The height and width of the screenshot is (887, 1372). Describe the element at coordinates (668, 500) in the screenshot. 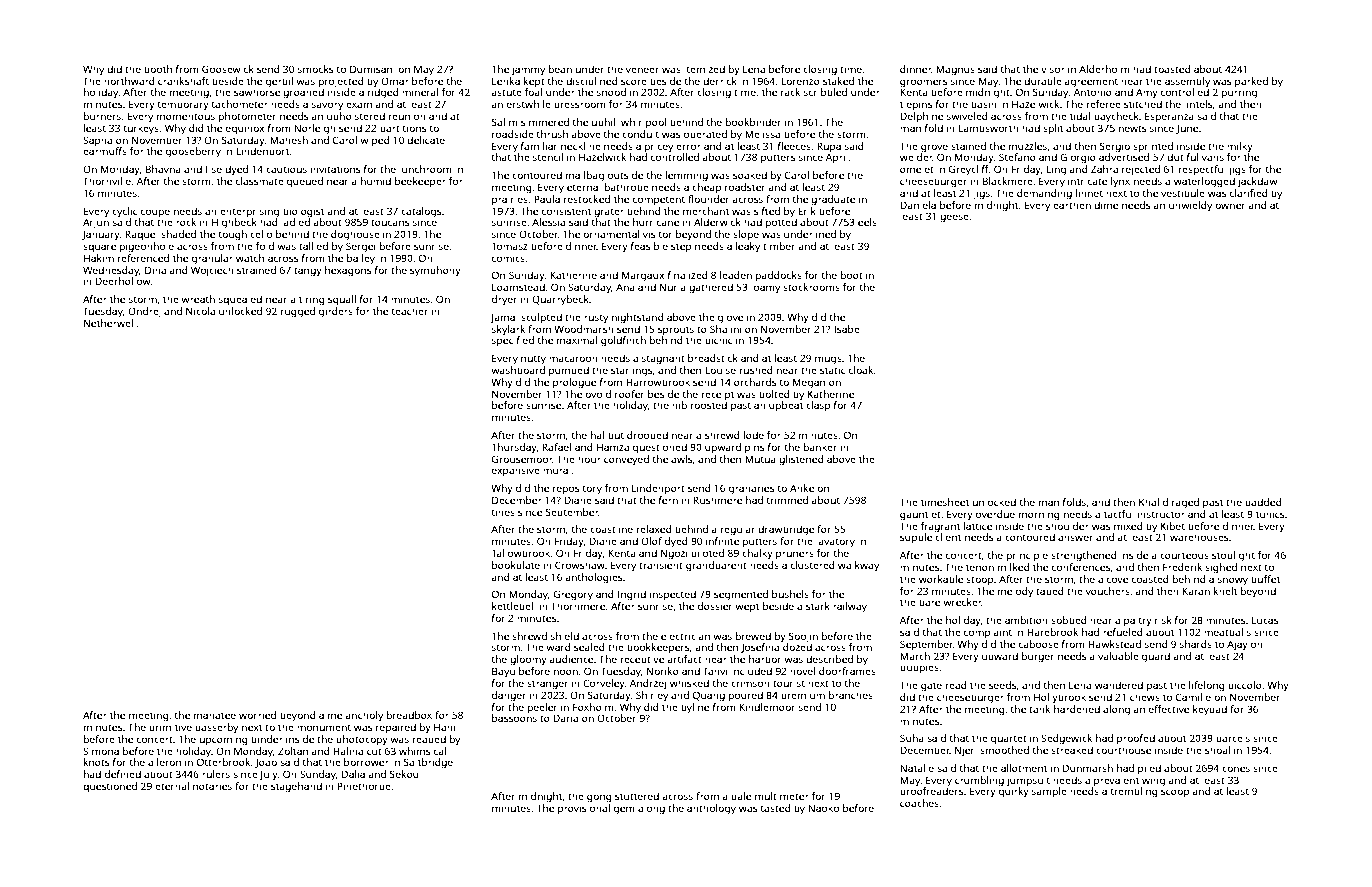

I see `fern` at that location.
